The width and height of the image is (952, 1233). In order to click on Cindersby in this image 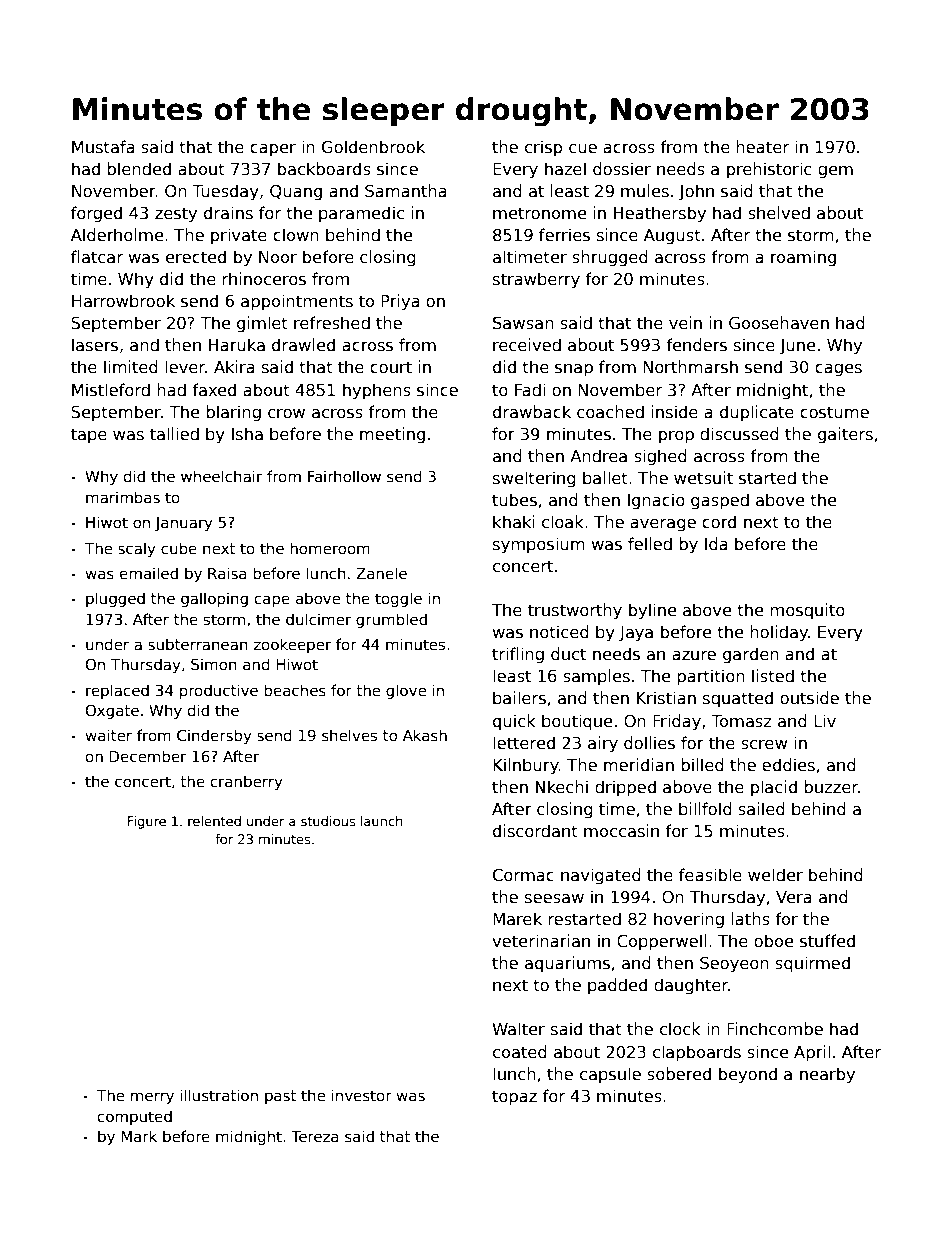, I will do `click(214, 736)`.
